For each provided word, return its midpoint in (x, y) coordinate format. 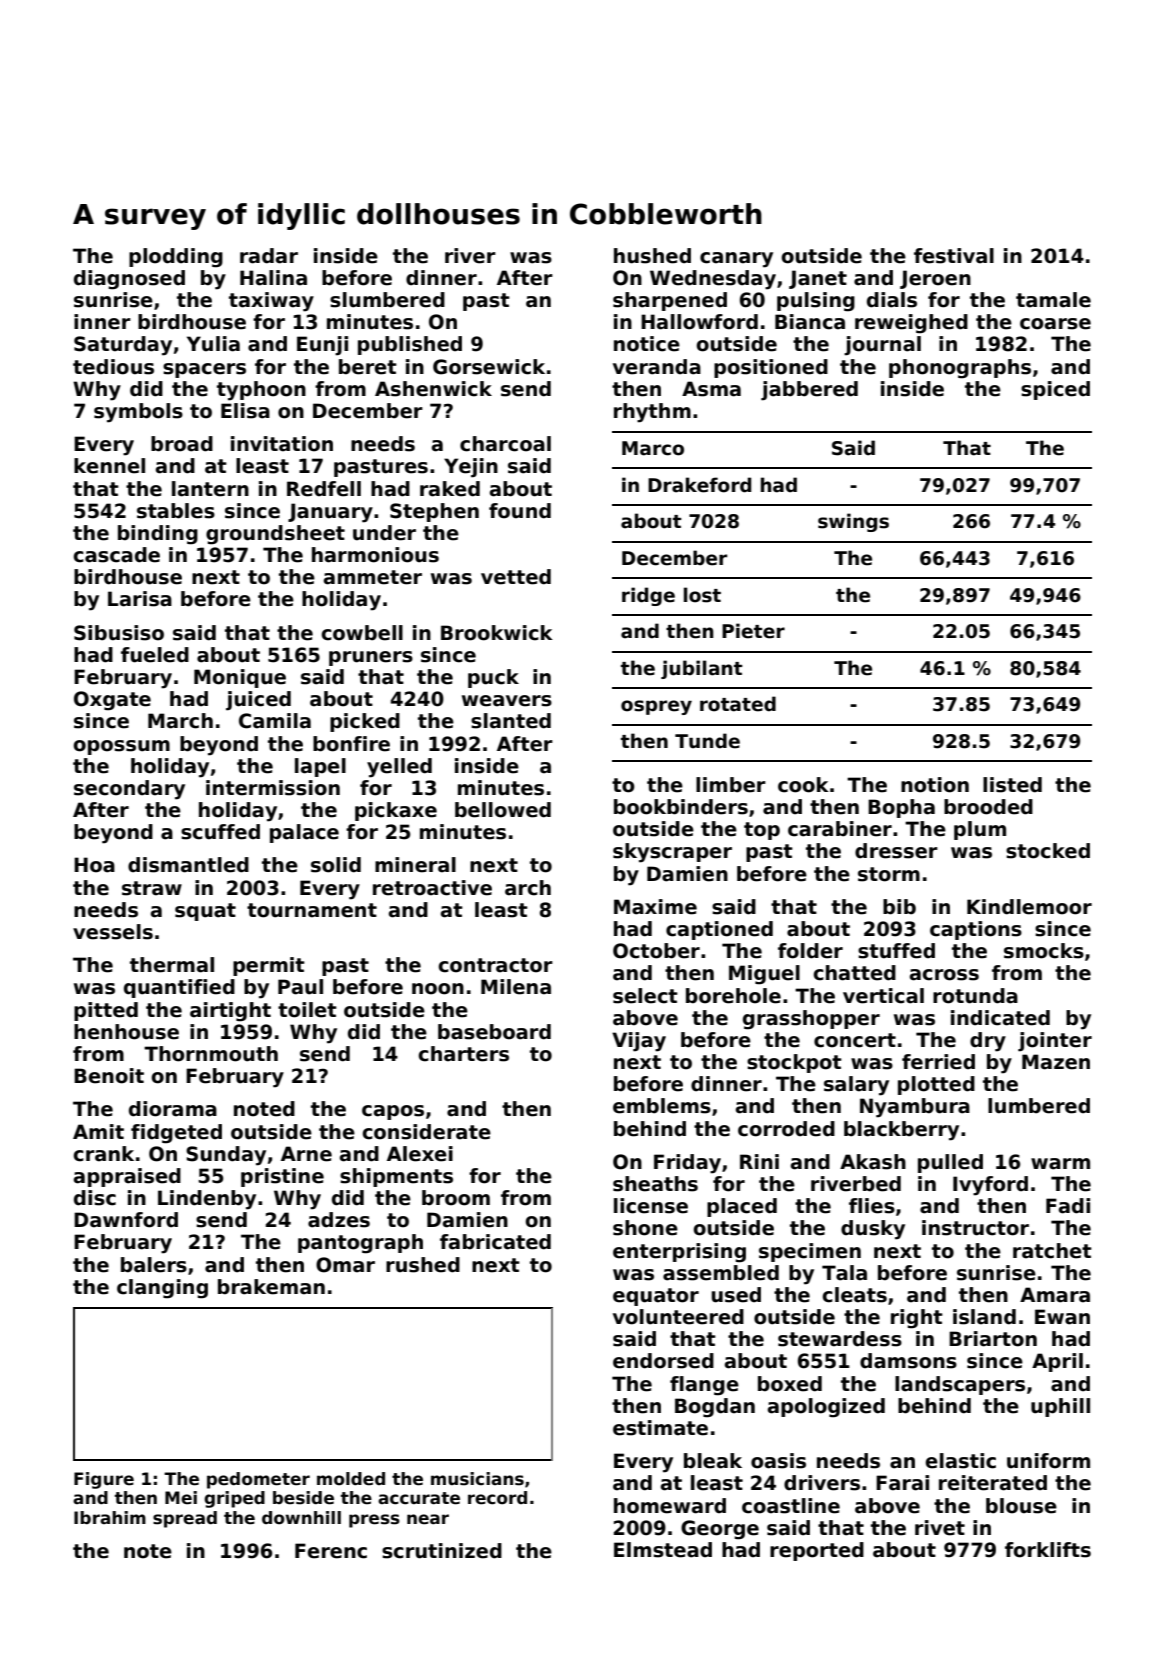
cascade (116, 555)
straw (152, 888)
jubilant (702, 669)
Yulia (213, 344)
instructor (975, 1228)
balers (154, 1265)
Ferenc (331, 1551)
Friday (687, 1164)
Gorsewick (489, 367)
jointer (1055, 1042)
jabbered (809, 391)
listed (1012, 785)
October (656, 951)
